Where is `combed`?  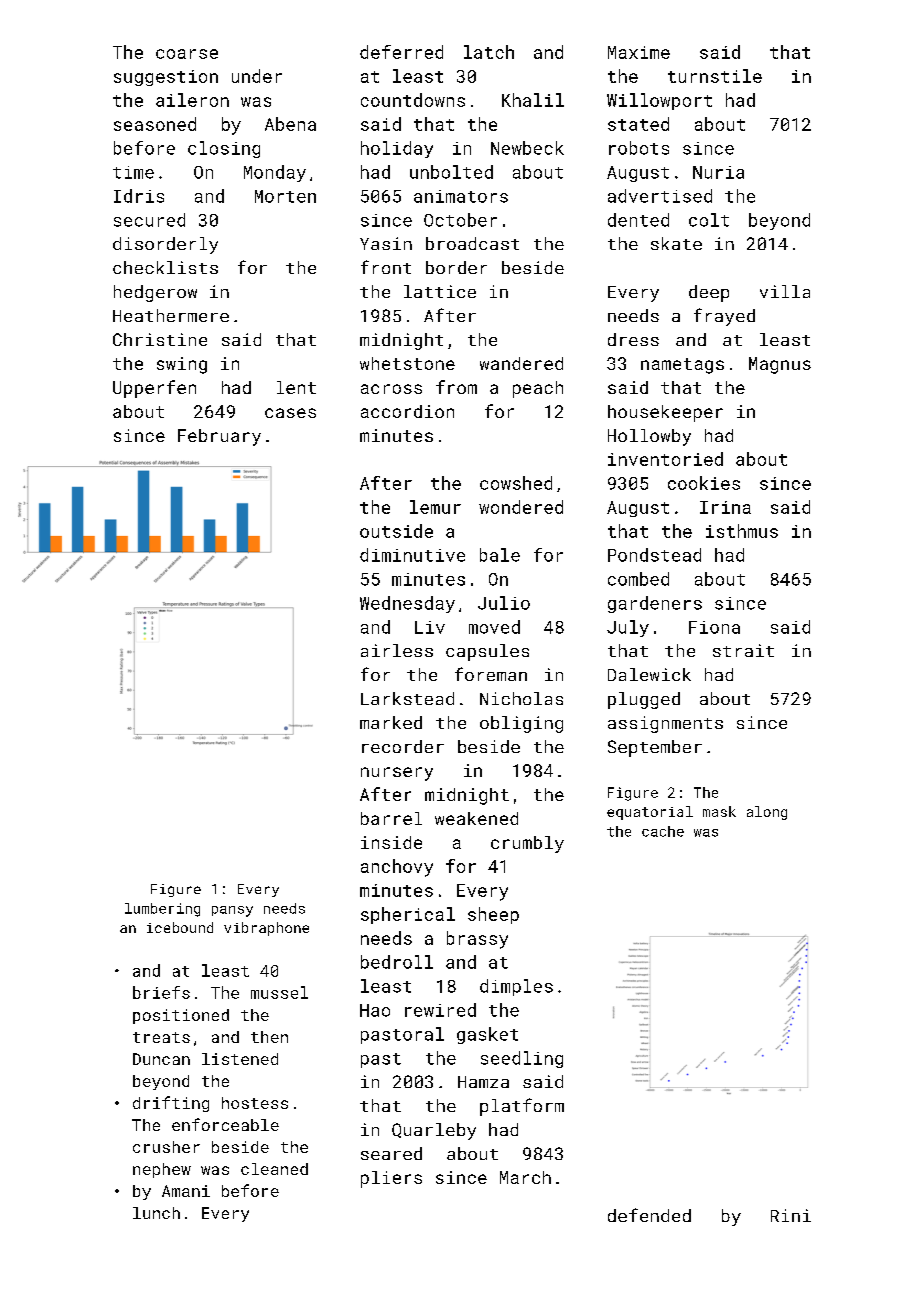
combed is located at coordinates (638, 579).
